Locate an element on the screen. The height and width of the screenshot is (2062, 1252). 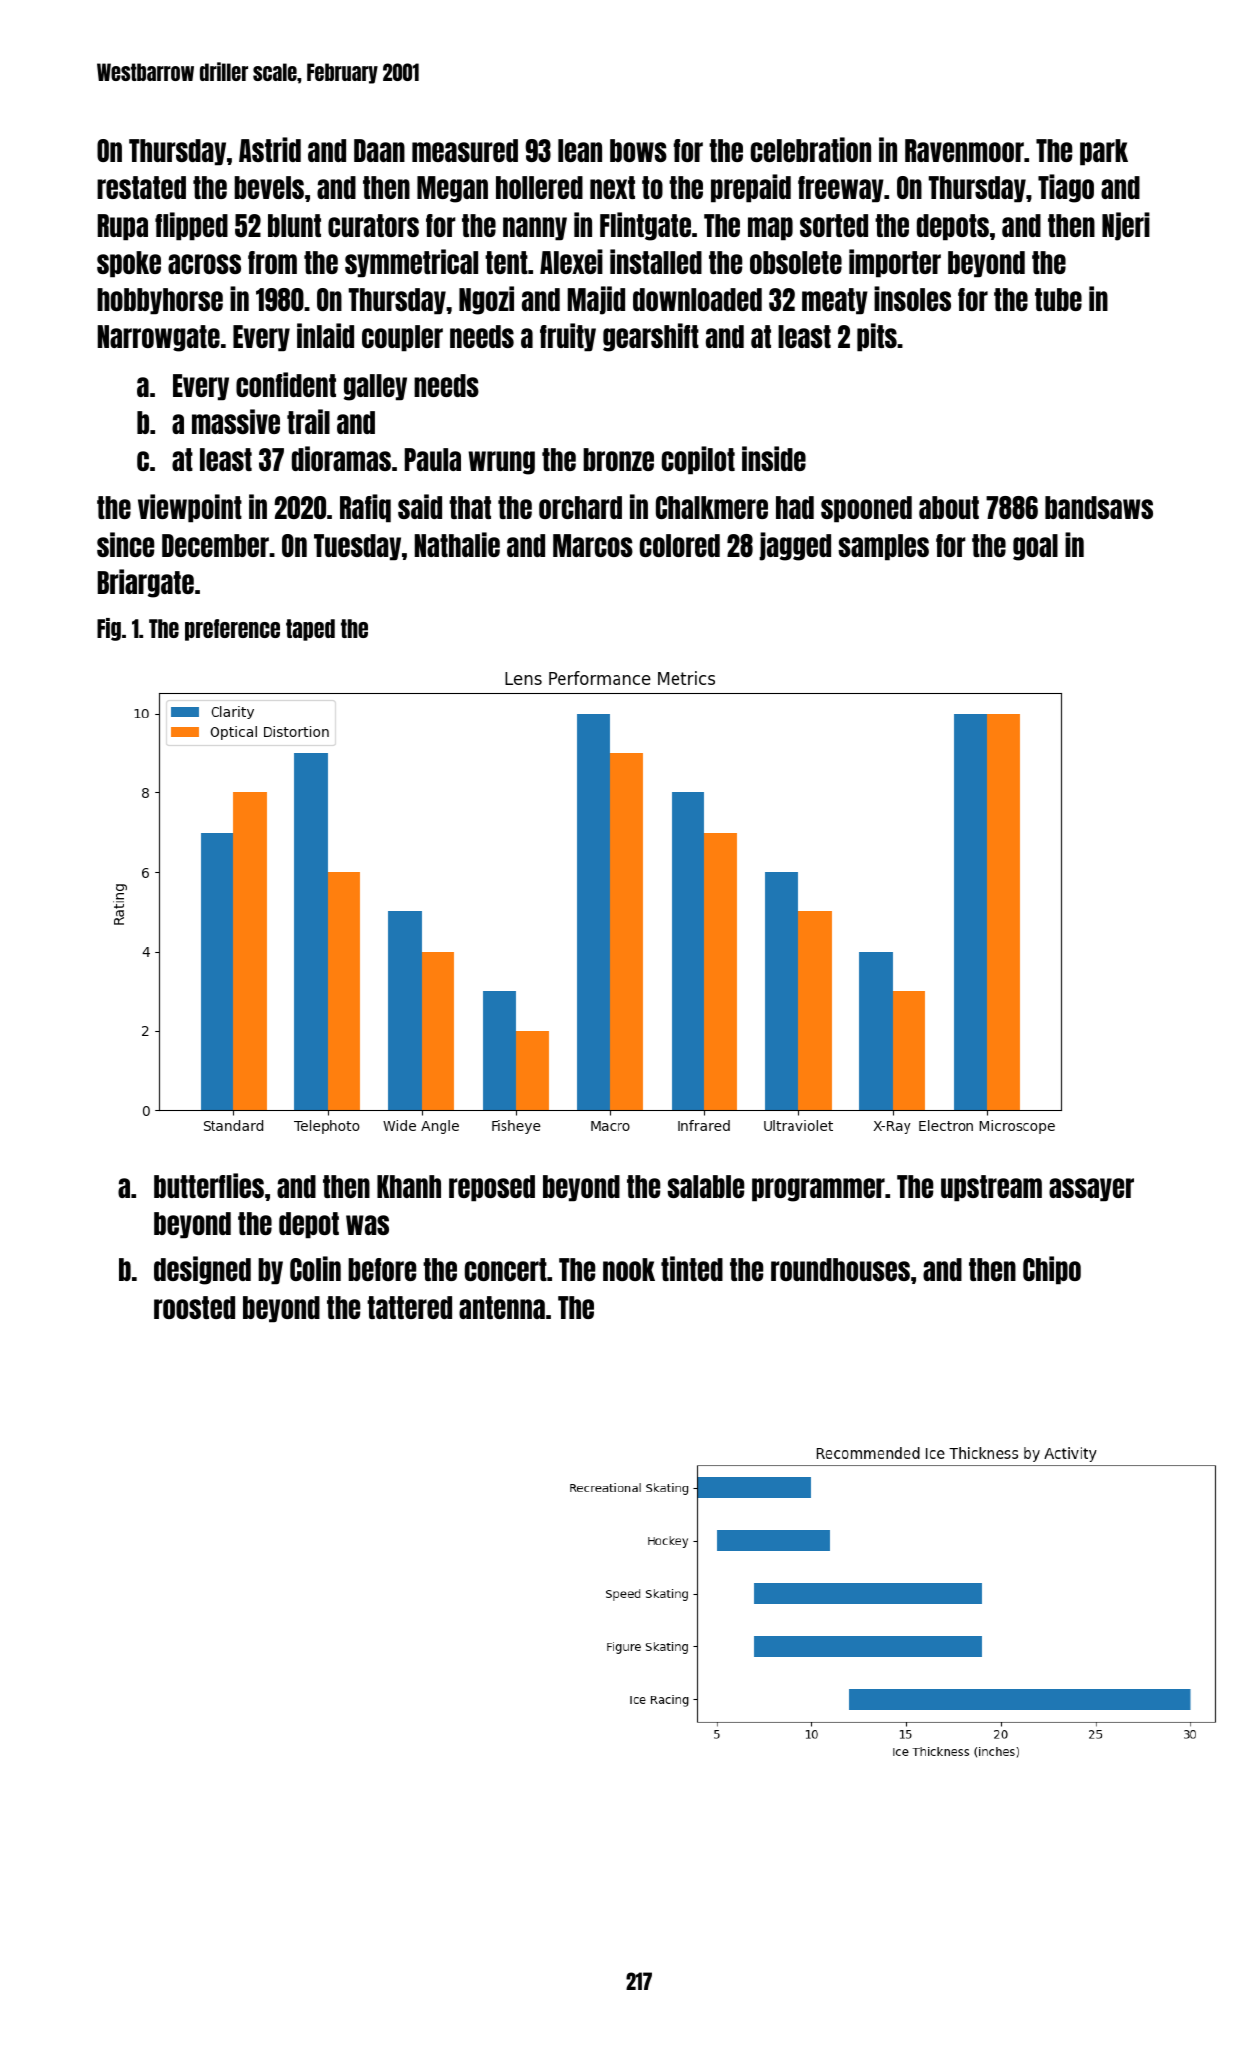
bows is located at coordinates (638, 150).
